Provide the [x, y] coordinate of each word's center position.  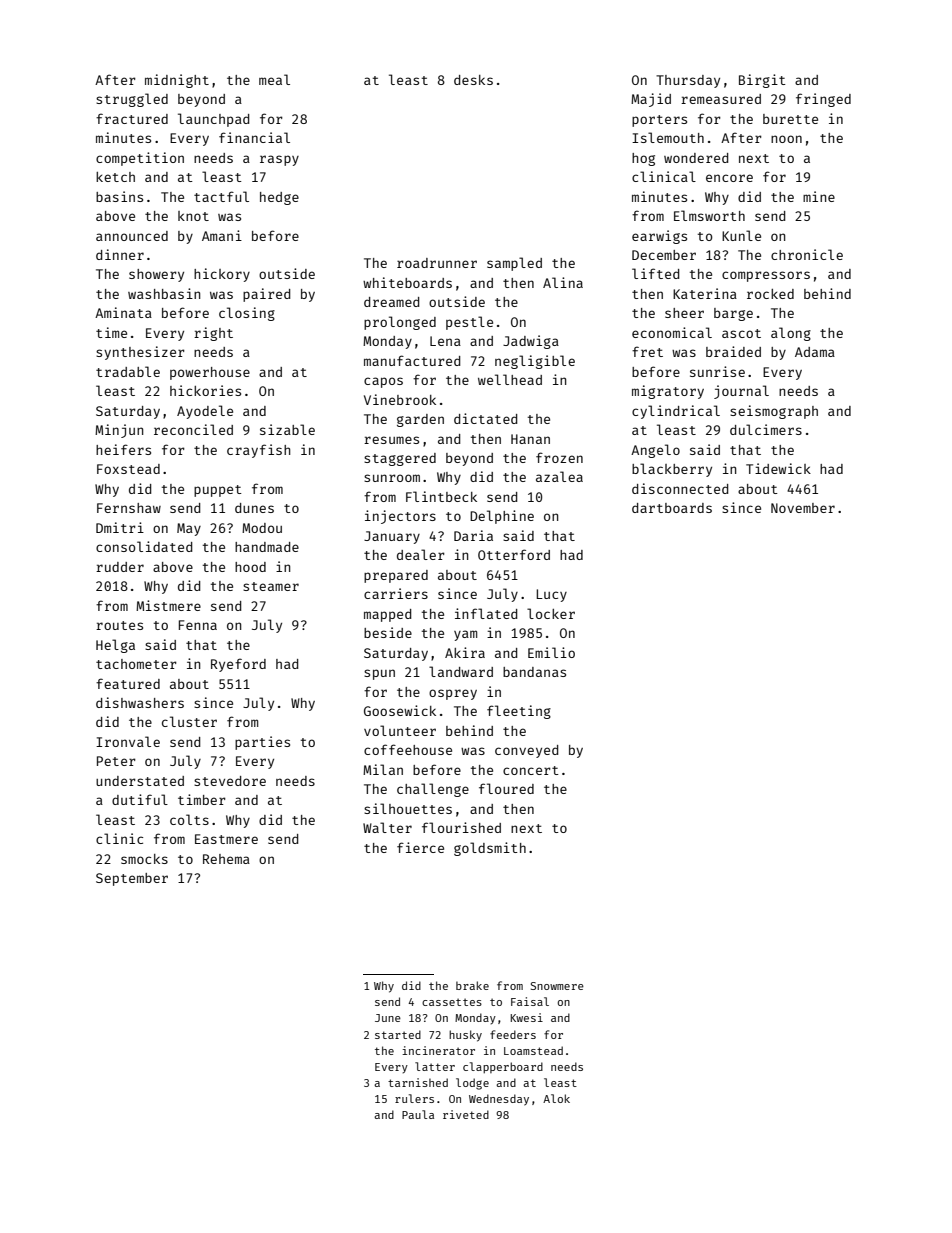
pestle [469, 323]
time [111, 332]
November [803, 508]
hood [250, 567]
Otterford [514, 554]
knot [193, 216]
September [132, 879]
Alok [556, 1098]
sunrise [717, 371]
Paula [418, 1114]
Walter [387, 827]
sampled [514, 264]
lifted [655, 273]
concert [531, 770]
